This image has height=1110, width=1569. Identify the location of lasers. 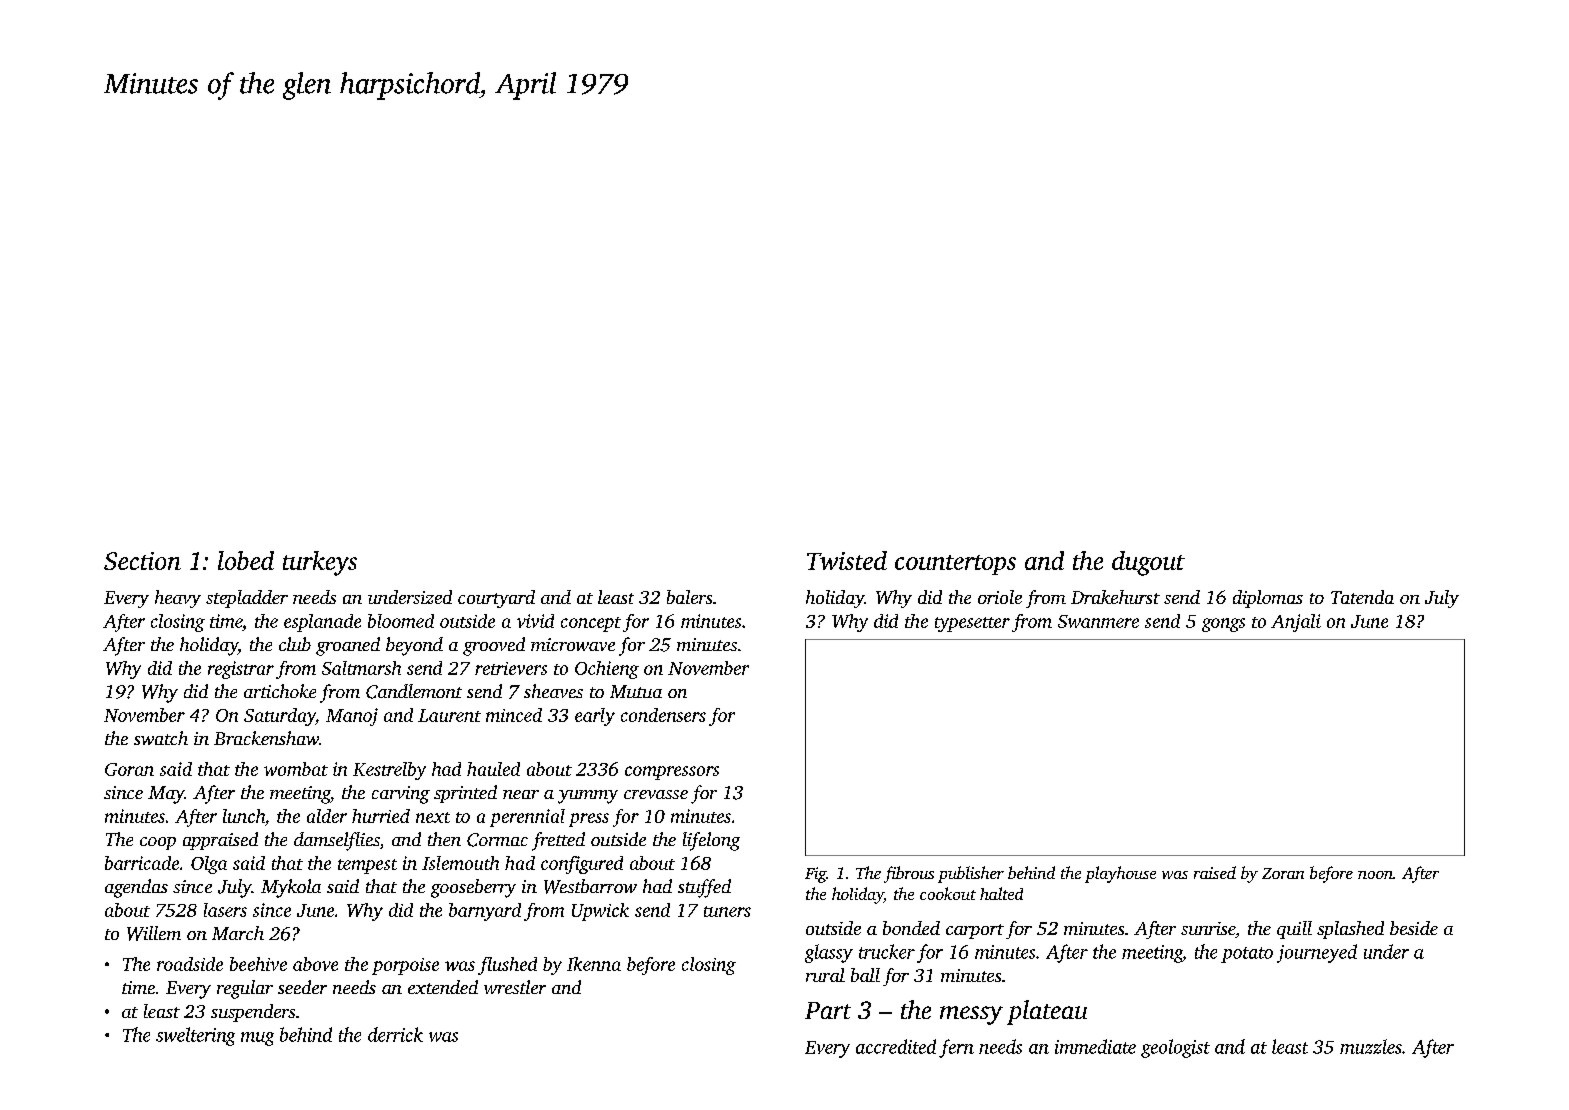
(225, 910).
